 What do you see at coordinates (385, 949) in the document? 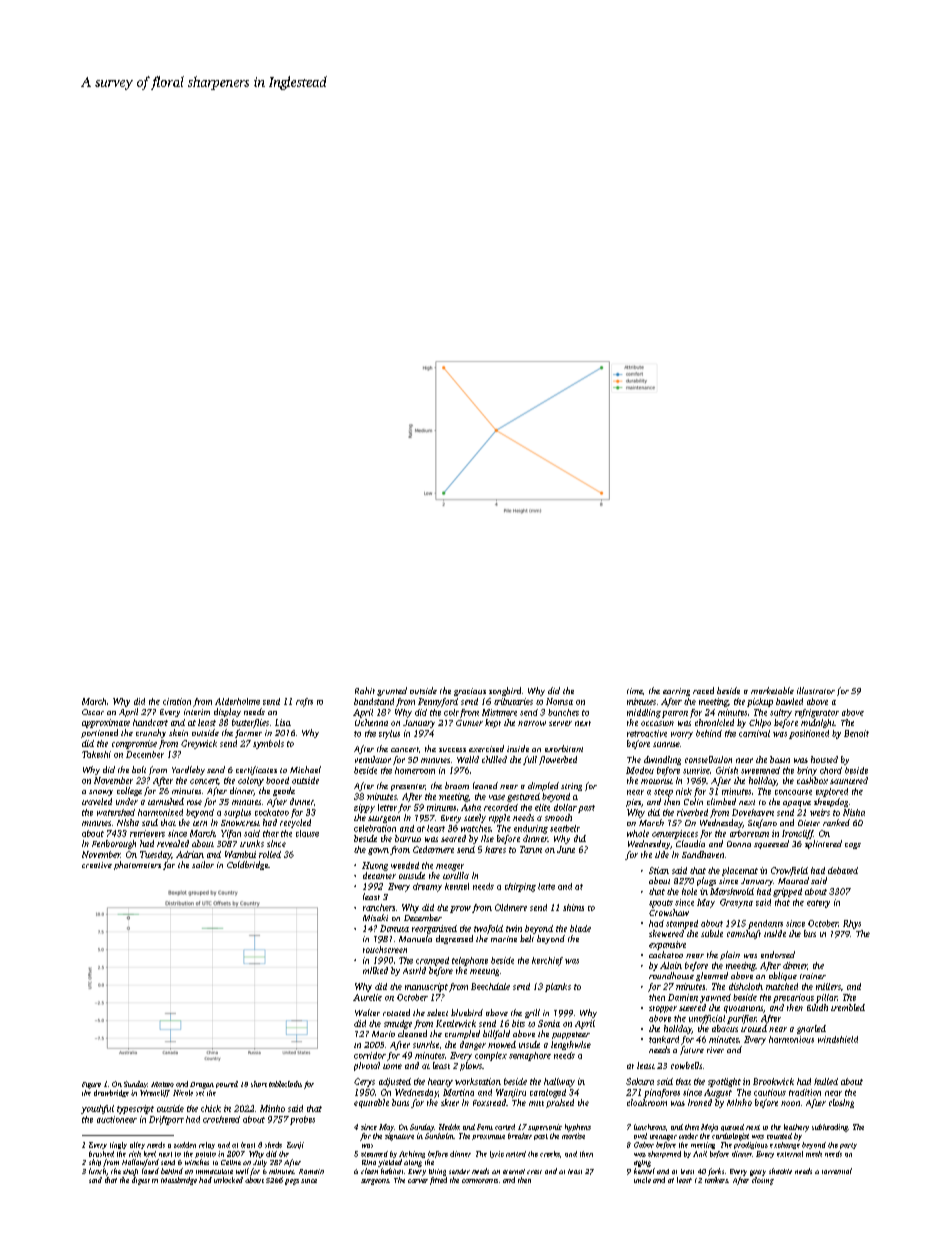
I see `touchscreen` at bounding box center [385, 949].
